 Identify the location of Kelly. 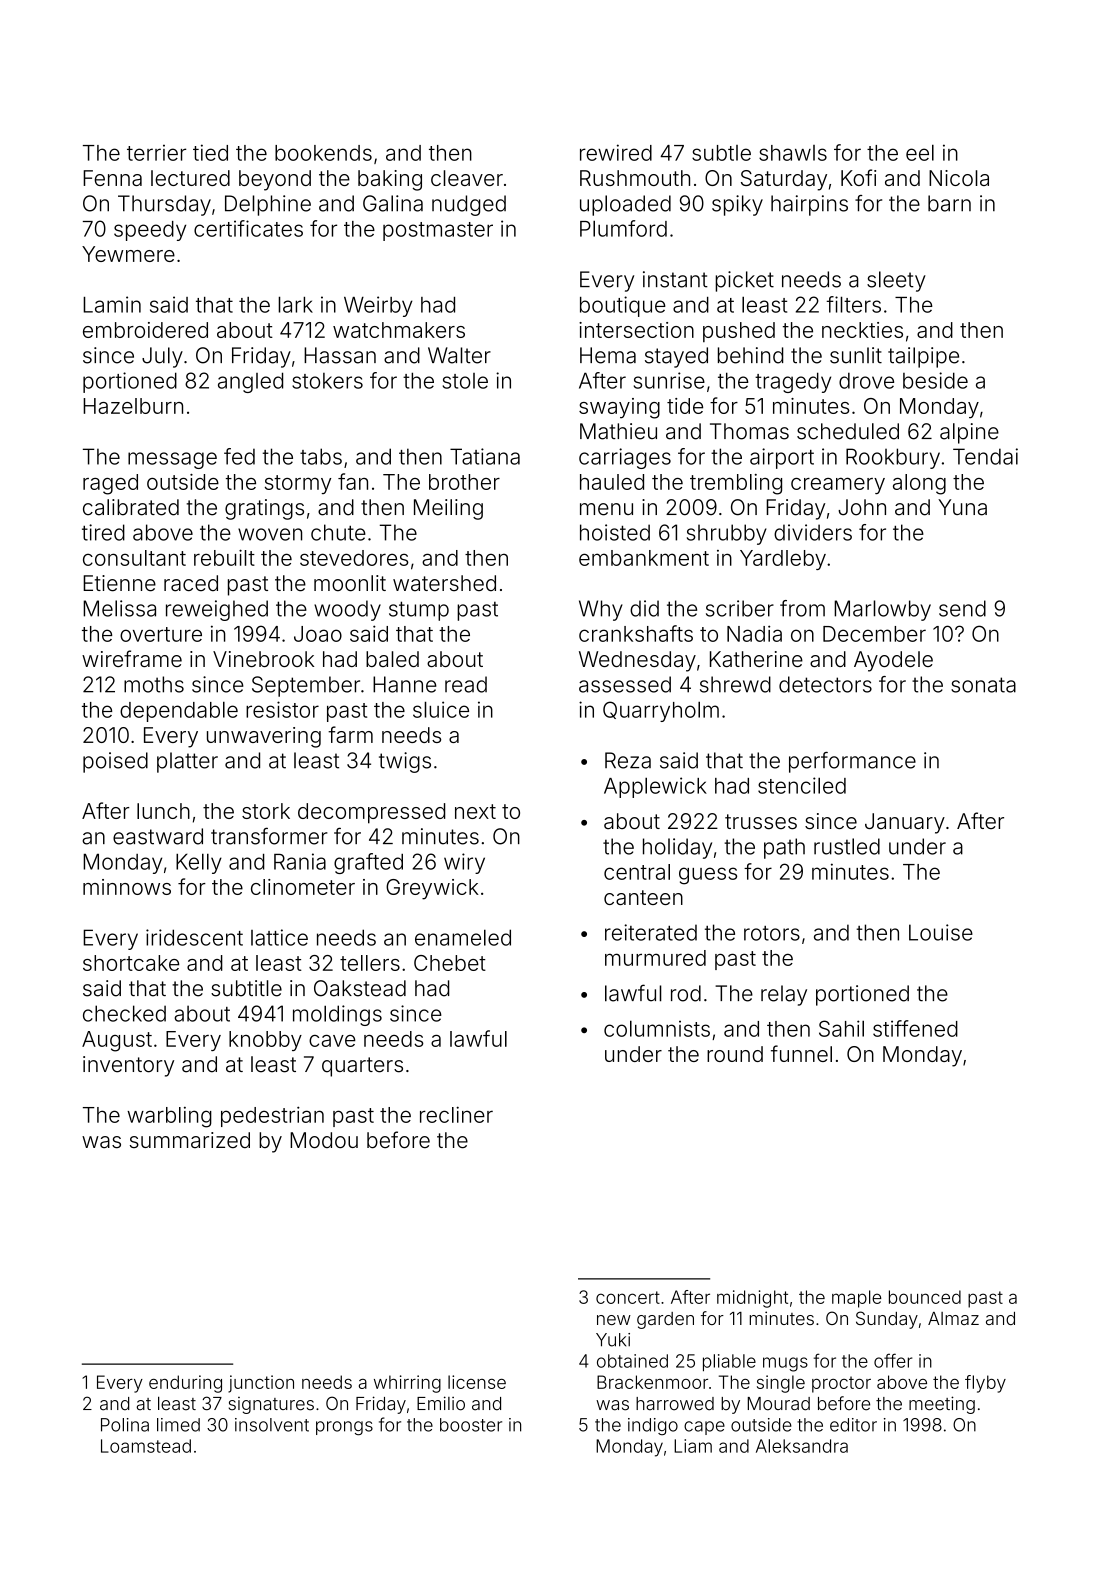
(199, 863).
